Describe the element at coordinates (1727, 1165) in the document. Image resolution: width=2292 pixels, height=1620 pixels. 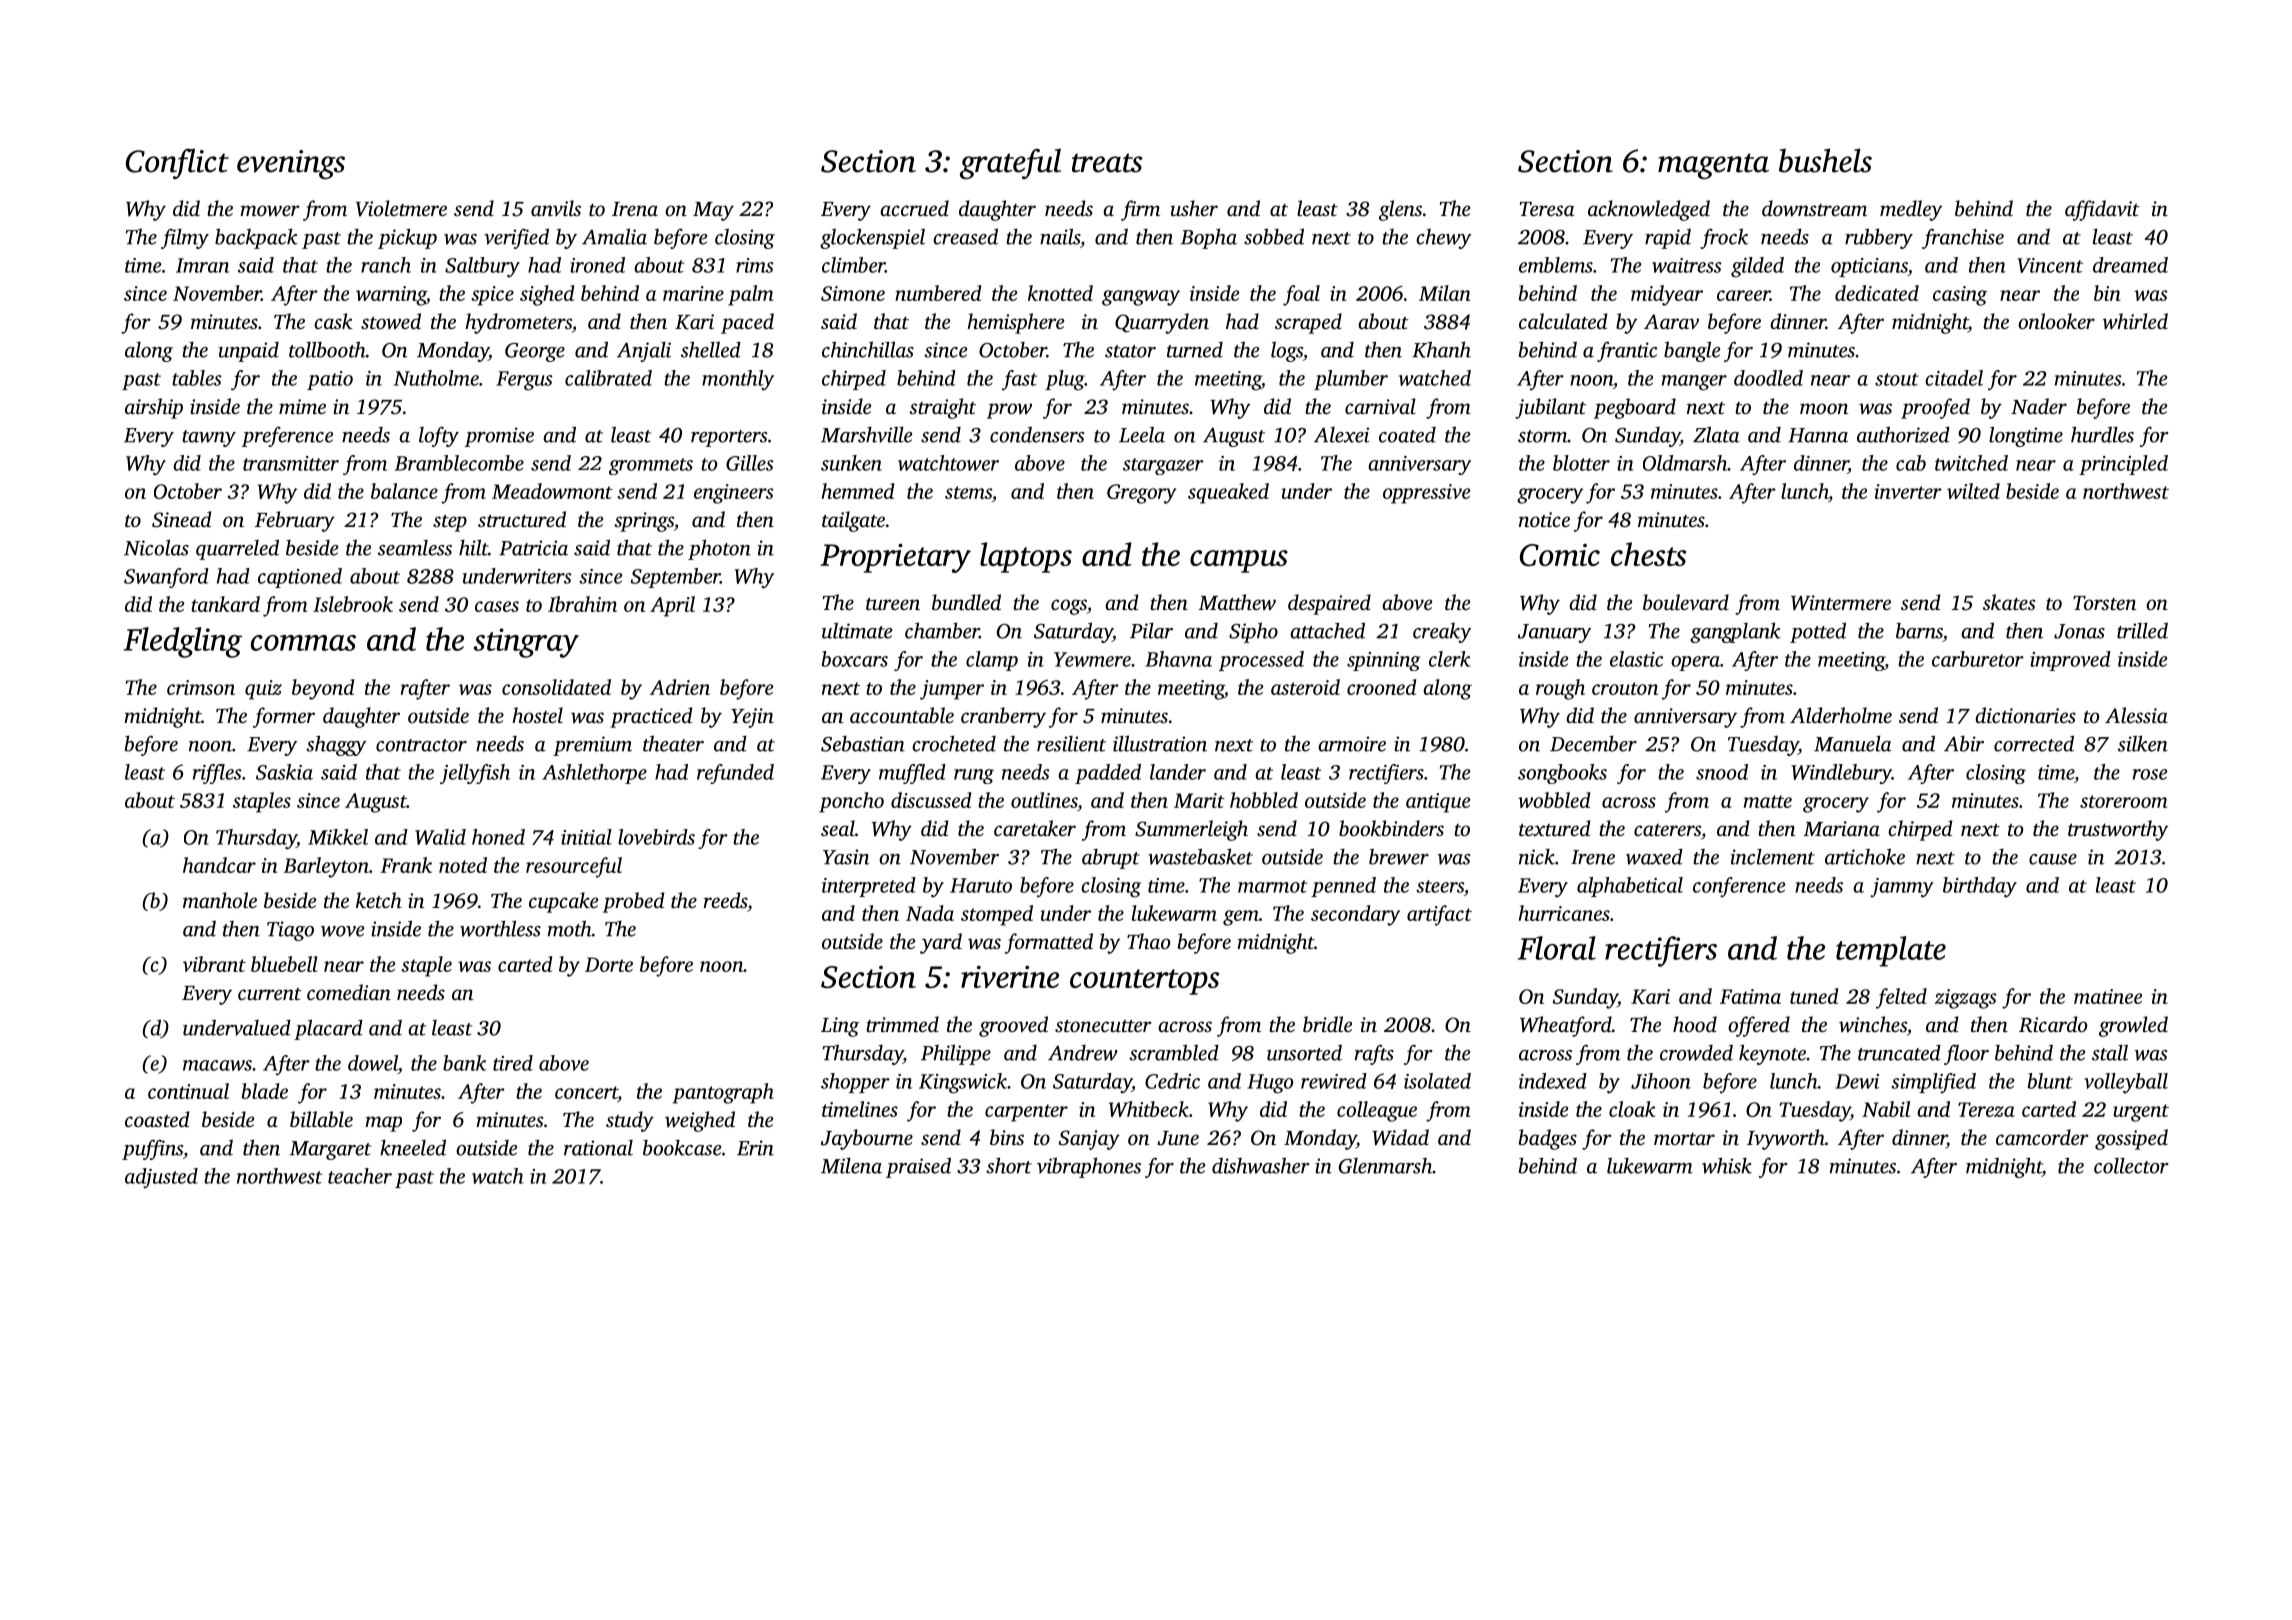
I see `whisk` at that location.
